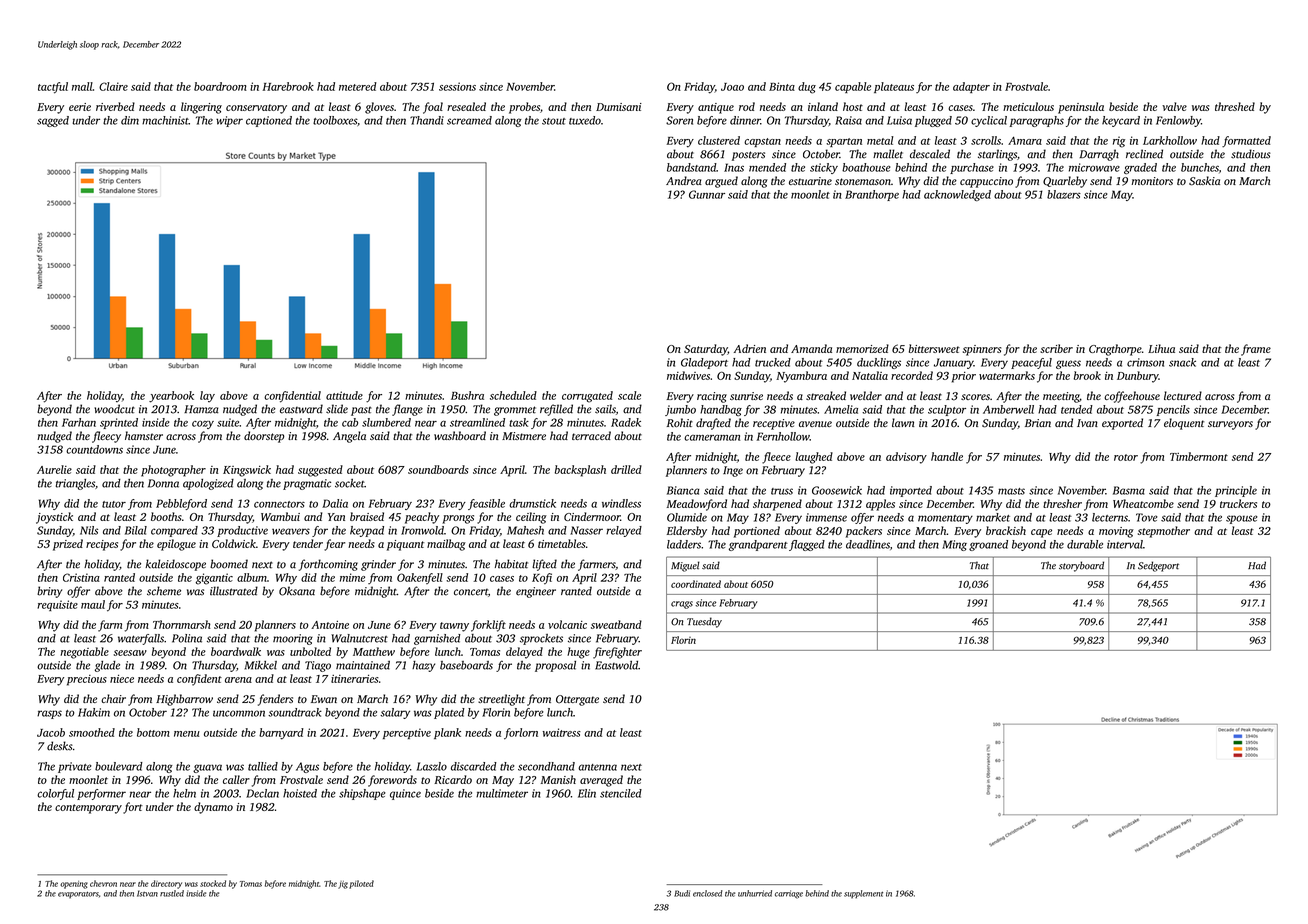 The height and width of the image is (924, 1308). I want to click on firefighter, so click(617, 653).
